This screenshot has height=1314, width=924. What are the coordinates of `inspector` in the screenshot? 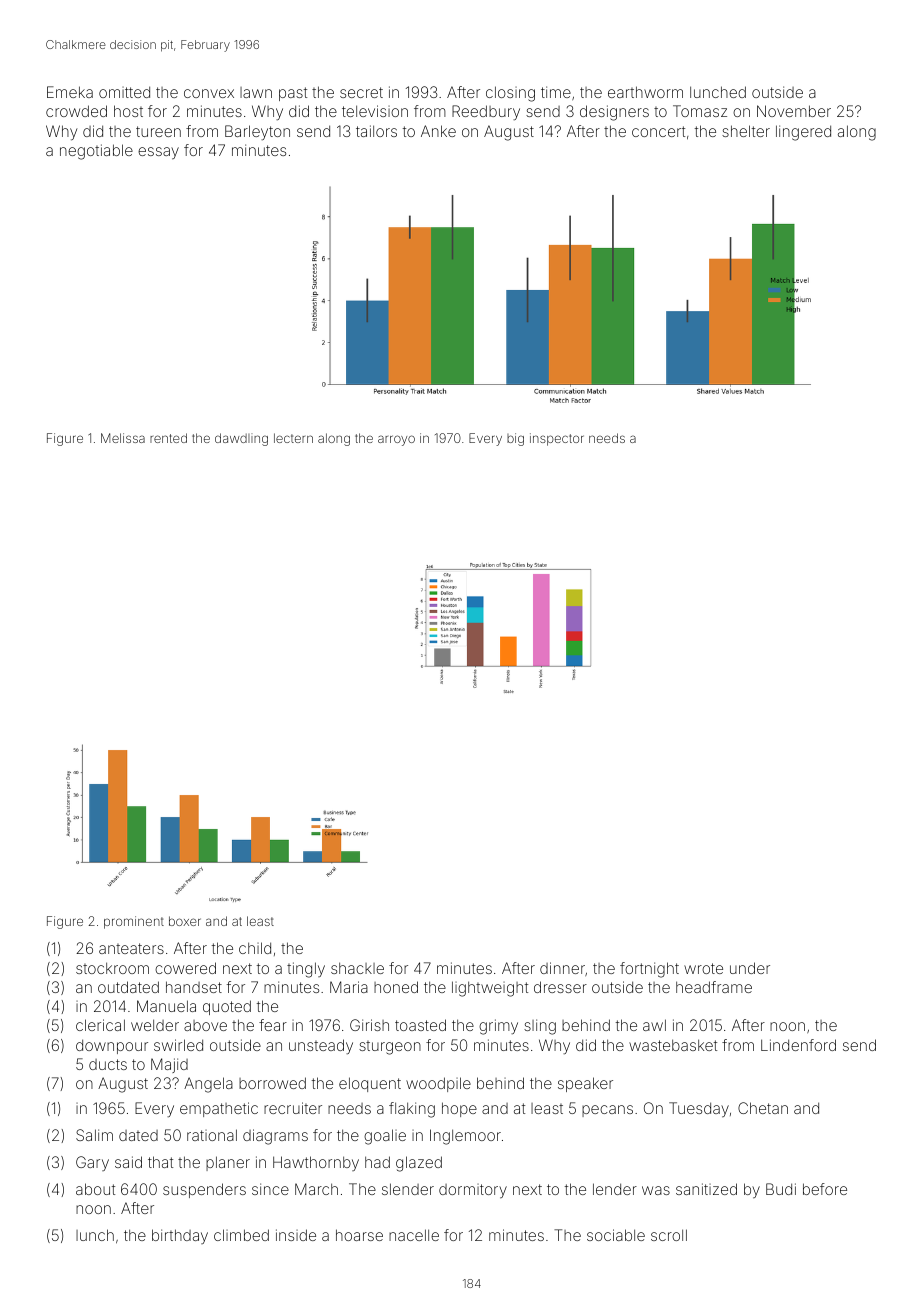 It's located at (557, 439).
